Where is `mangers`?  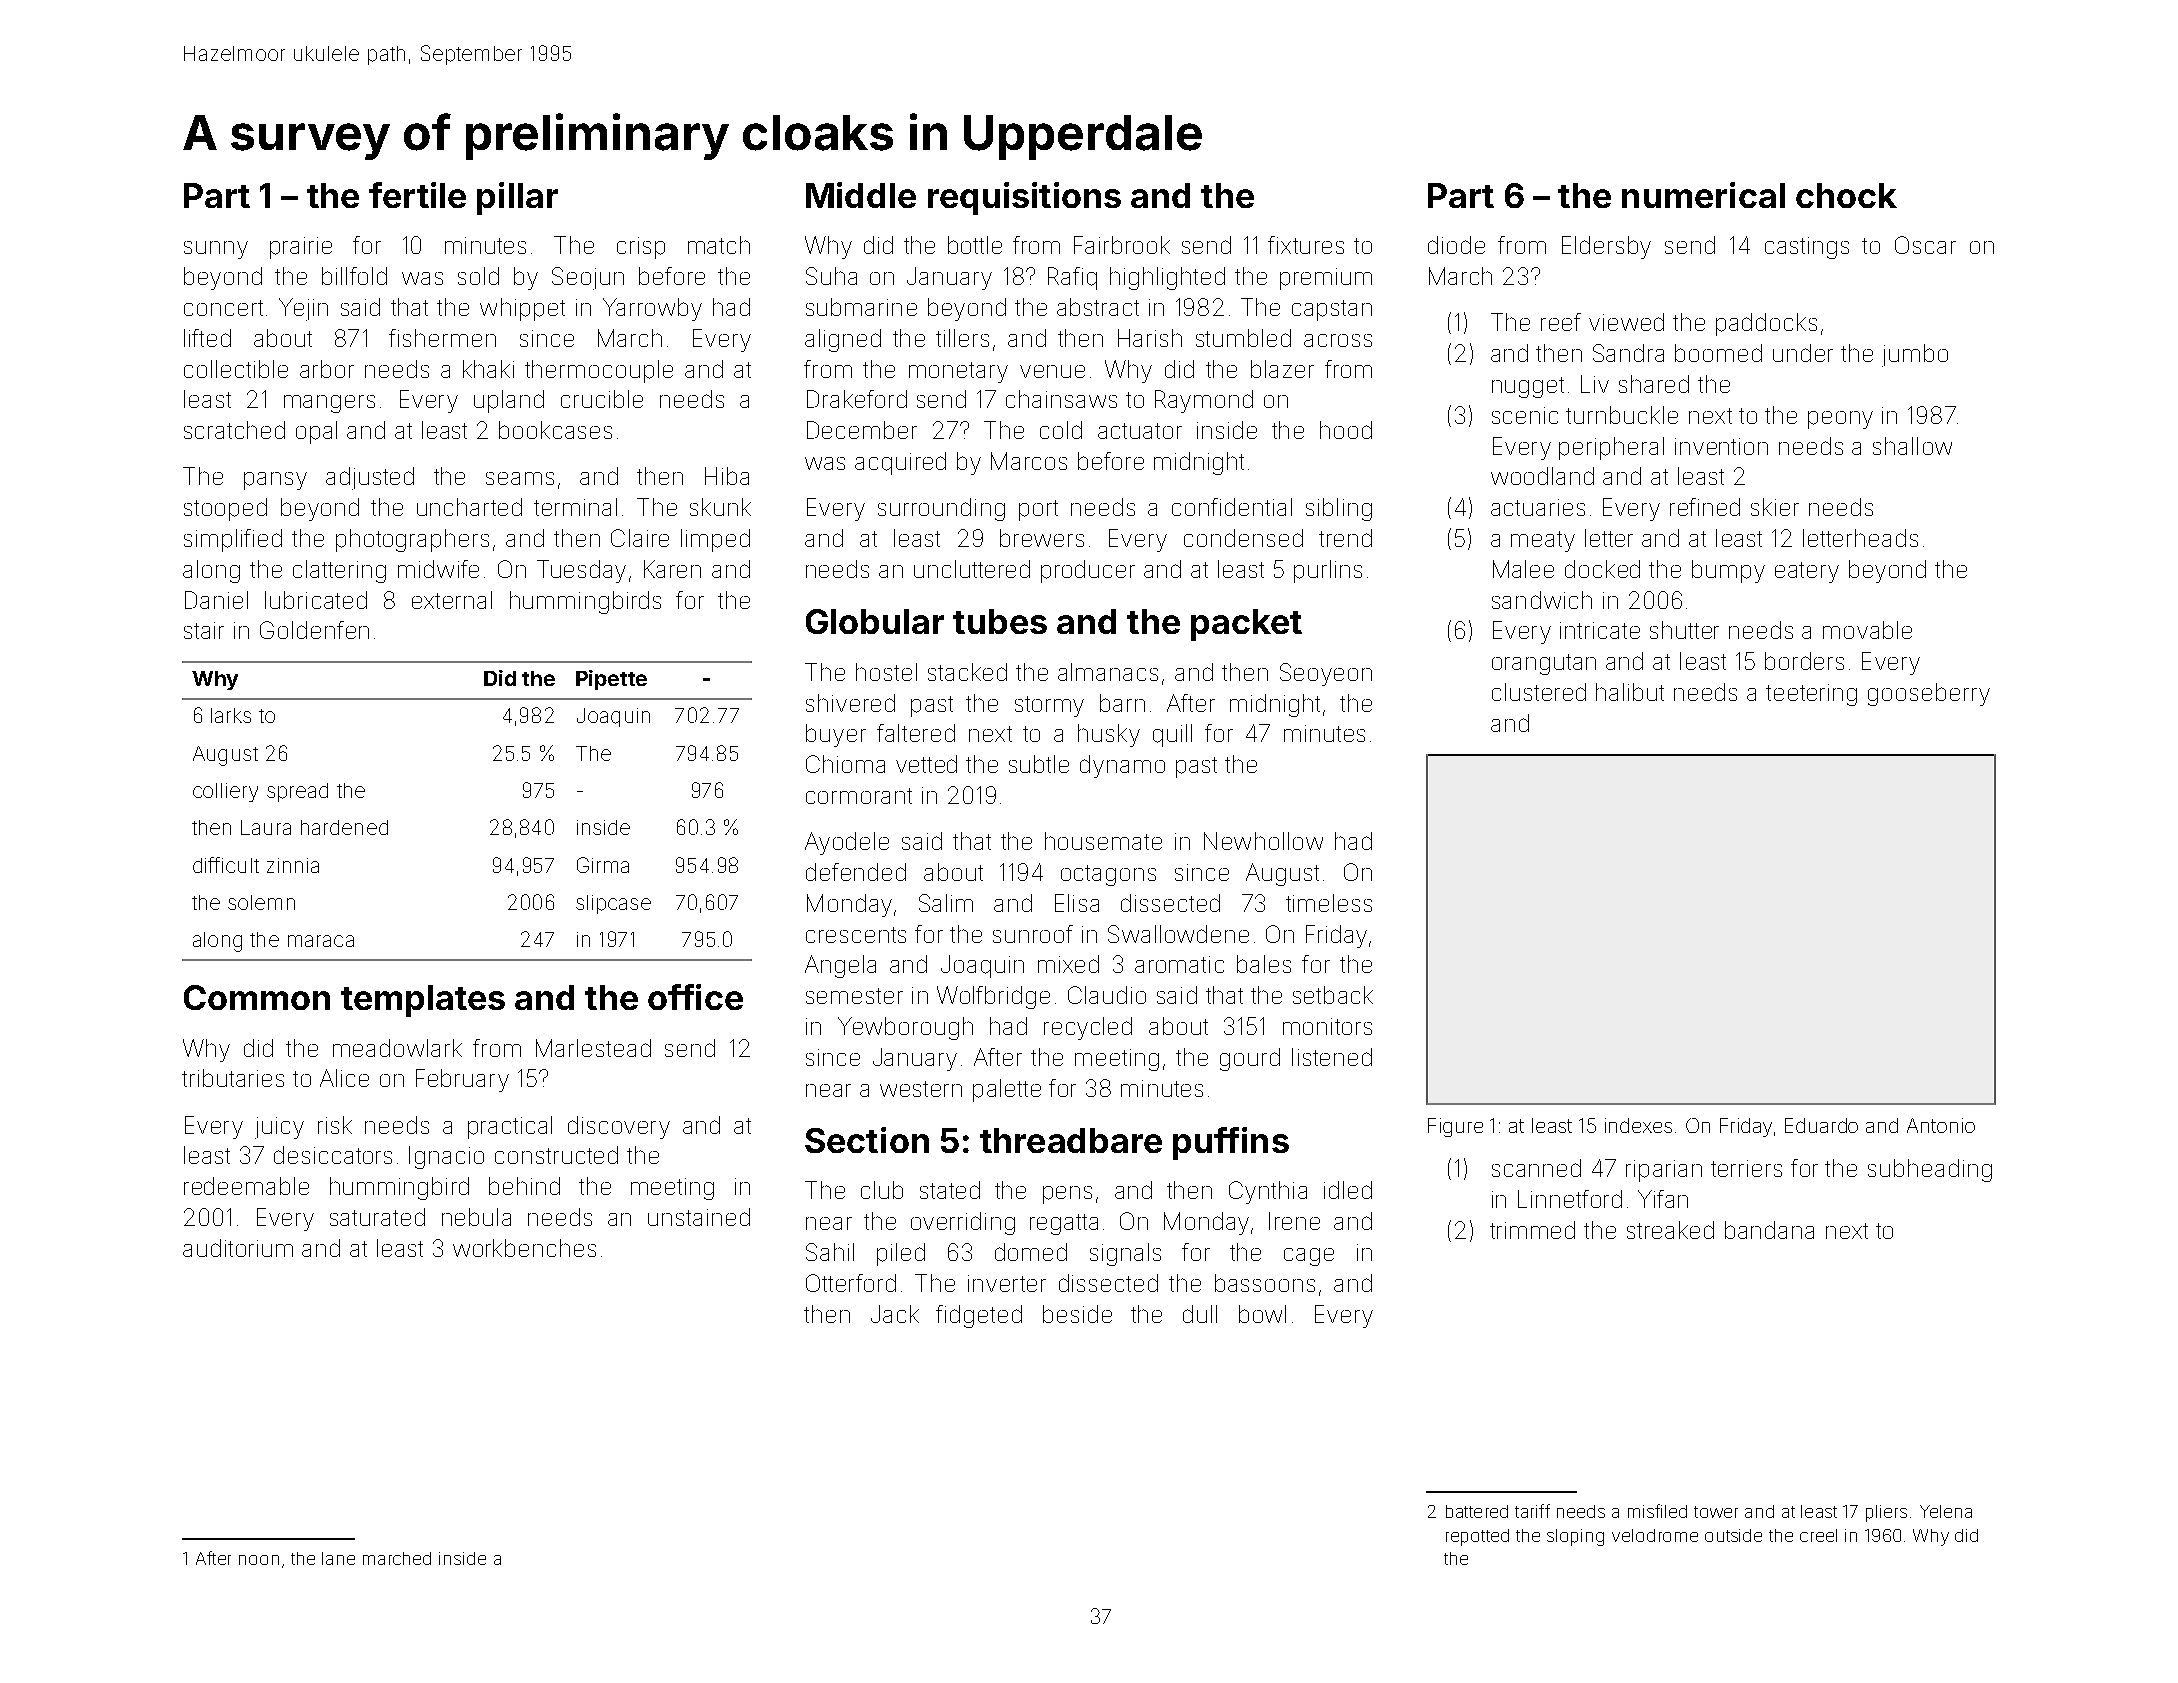 mangers is located at coordinates (329, 404).
